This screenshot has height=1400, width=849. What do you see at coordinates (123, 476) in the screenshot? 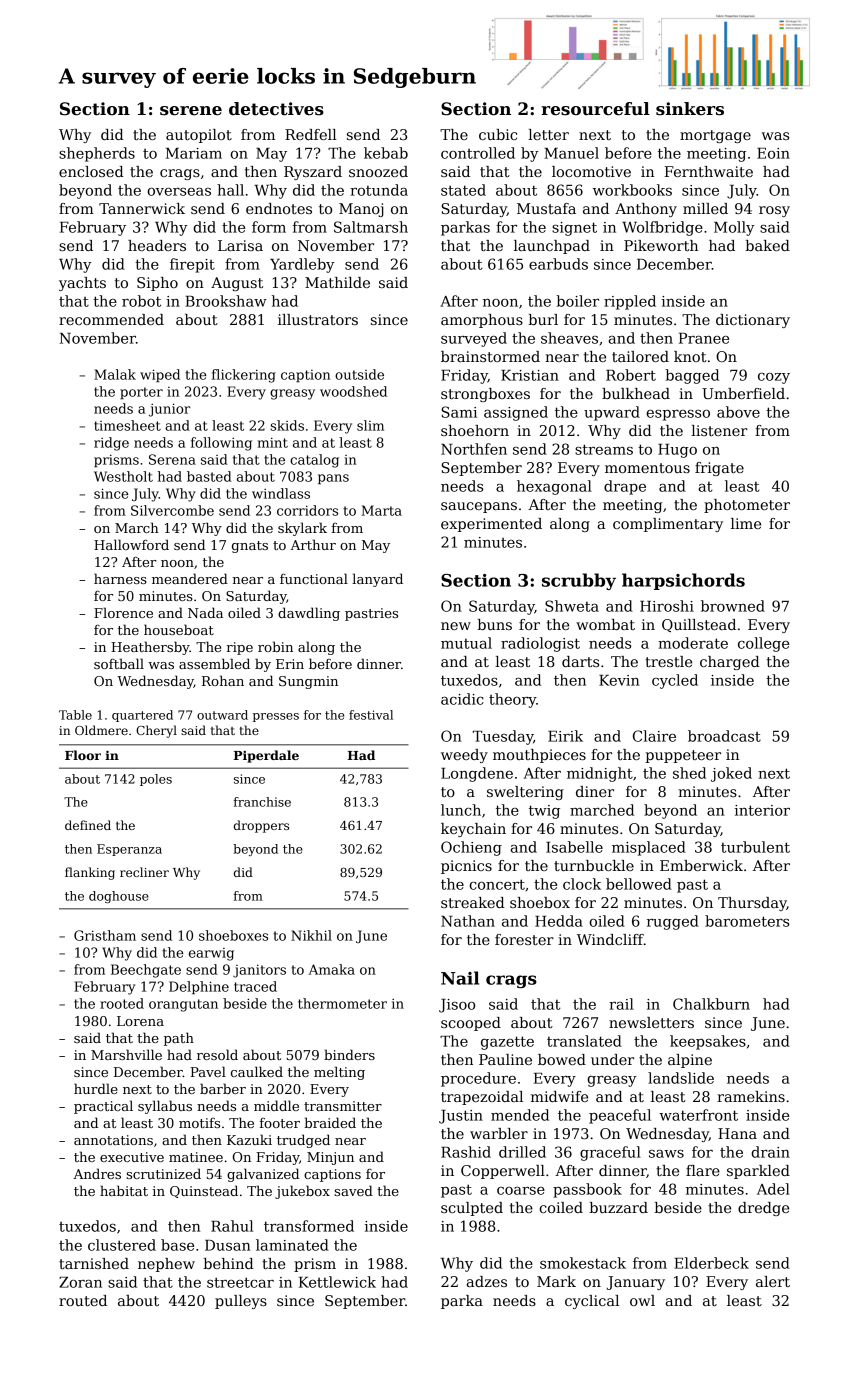
I see `Westholt` at bounding box center [123, 476].
